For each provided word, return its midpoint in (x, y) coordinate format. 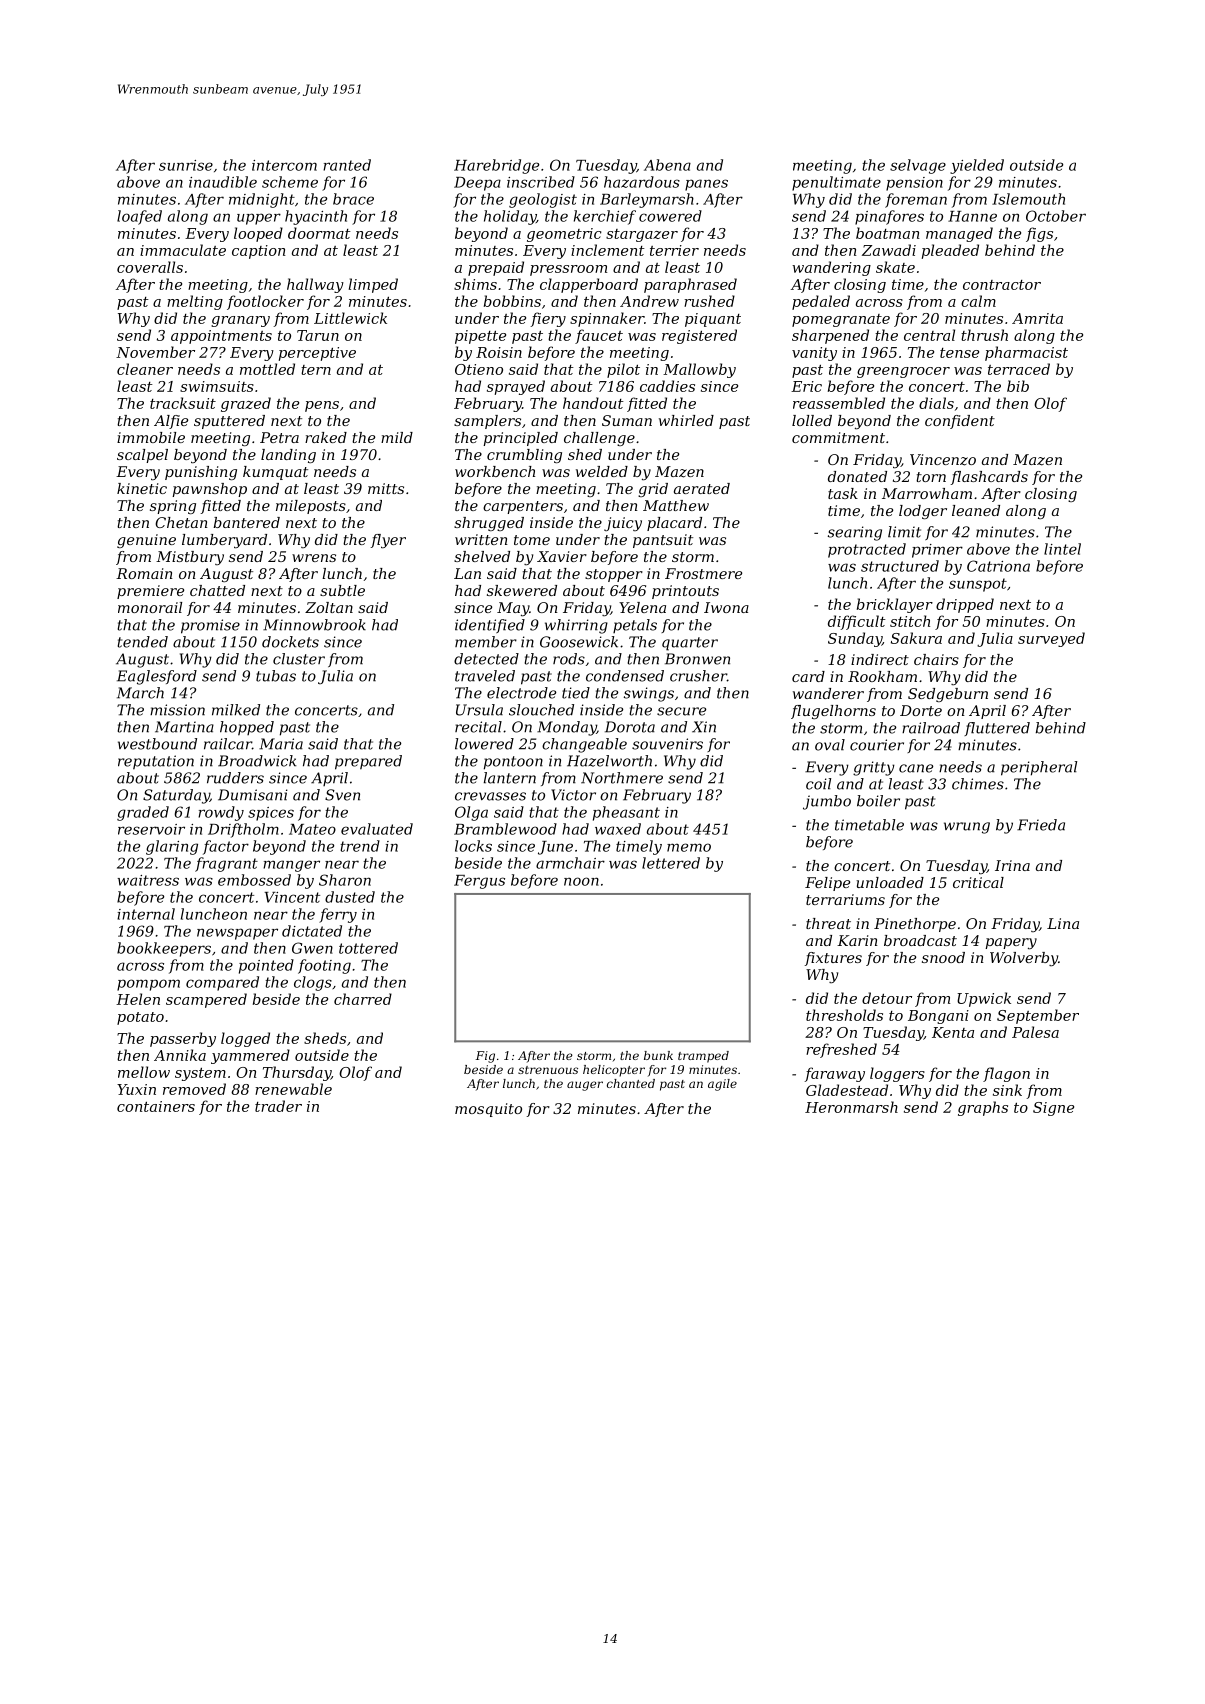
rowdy (221, 813)
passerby (183, 1039)
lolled (812, 420)
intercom (284, 165)
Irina (1012, 865)
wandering (831, 268)
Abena (667, 165)
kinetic (142, 488)
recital (478, 727)
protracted (867, 550)
